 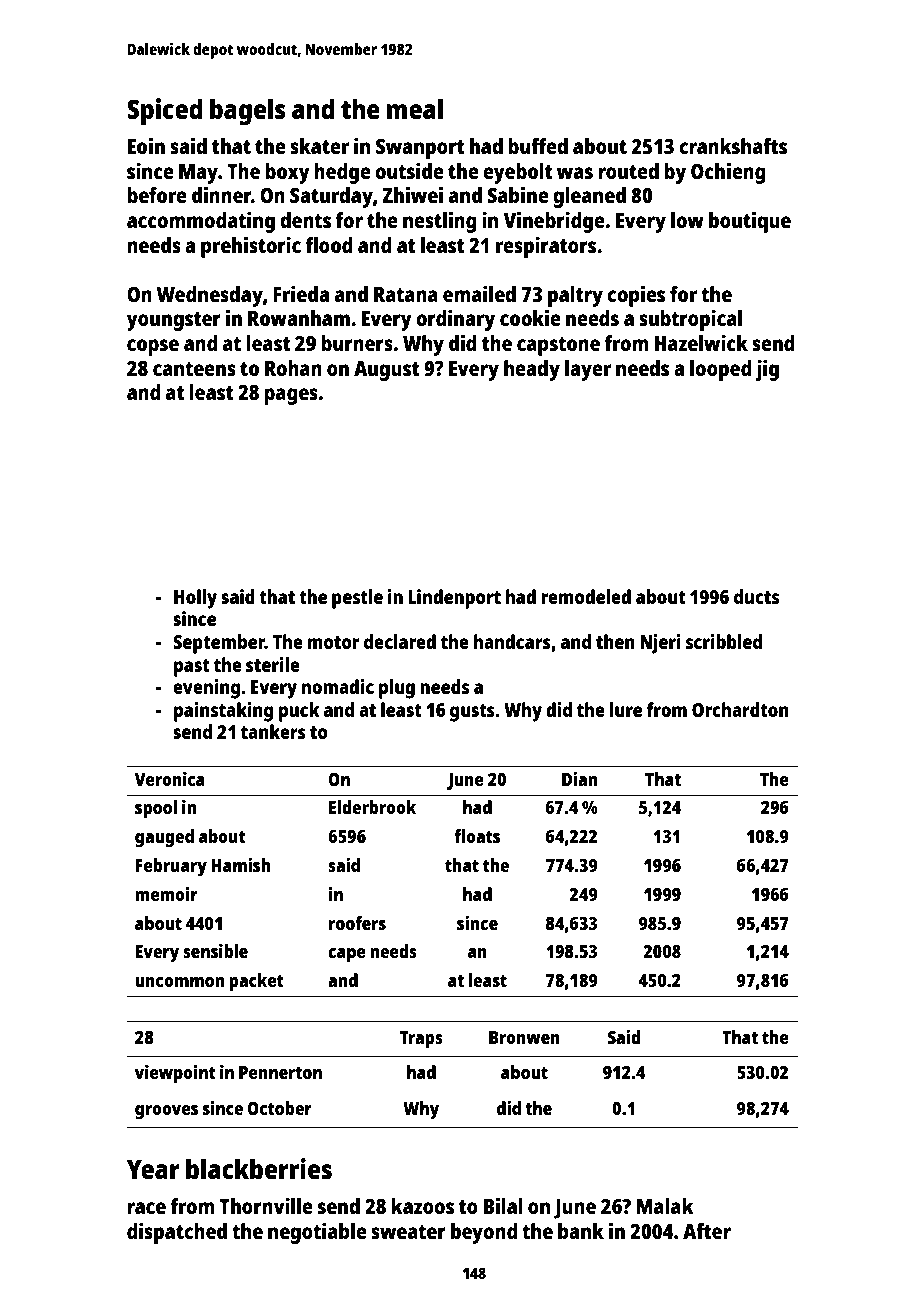 What do you see at coordinates (166, 1112) in the screenshot?
I see `grooves` at bounding box center [166, 1112].
